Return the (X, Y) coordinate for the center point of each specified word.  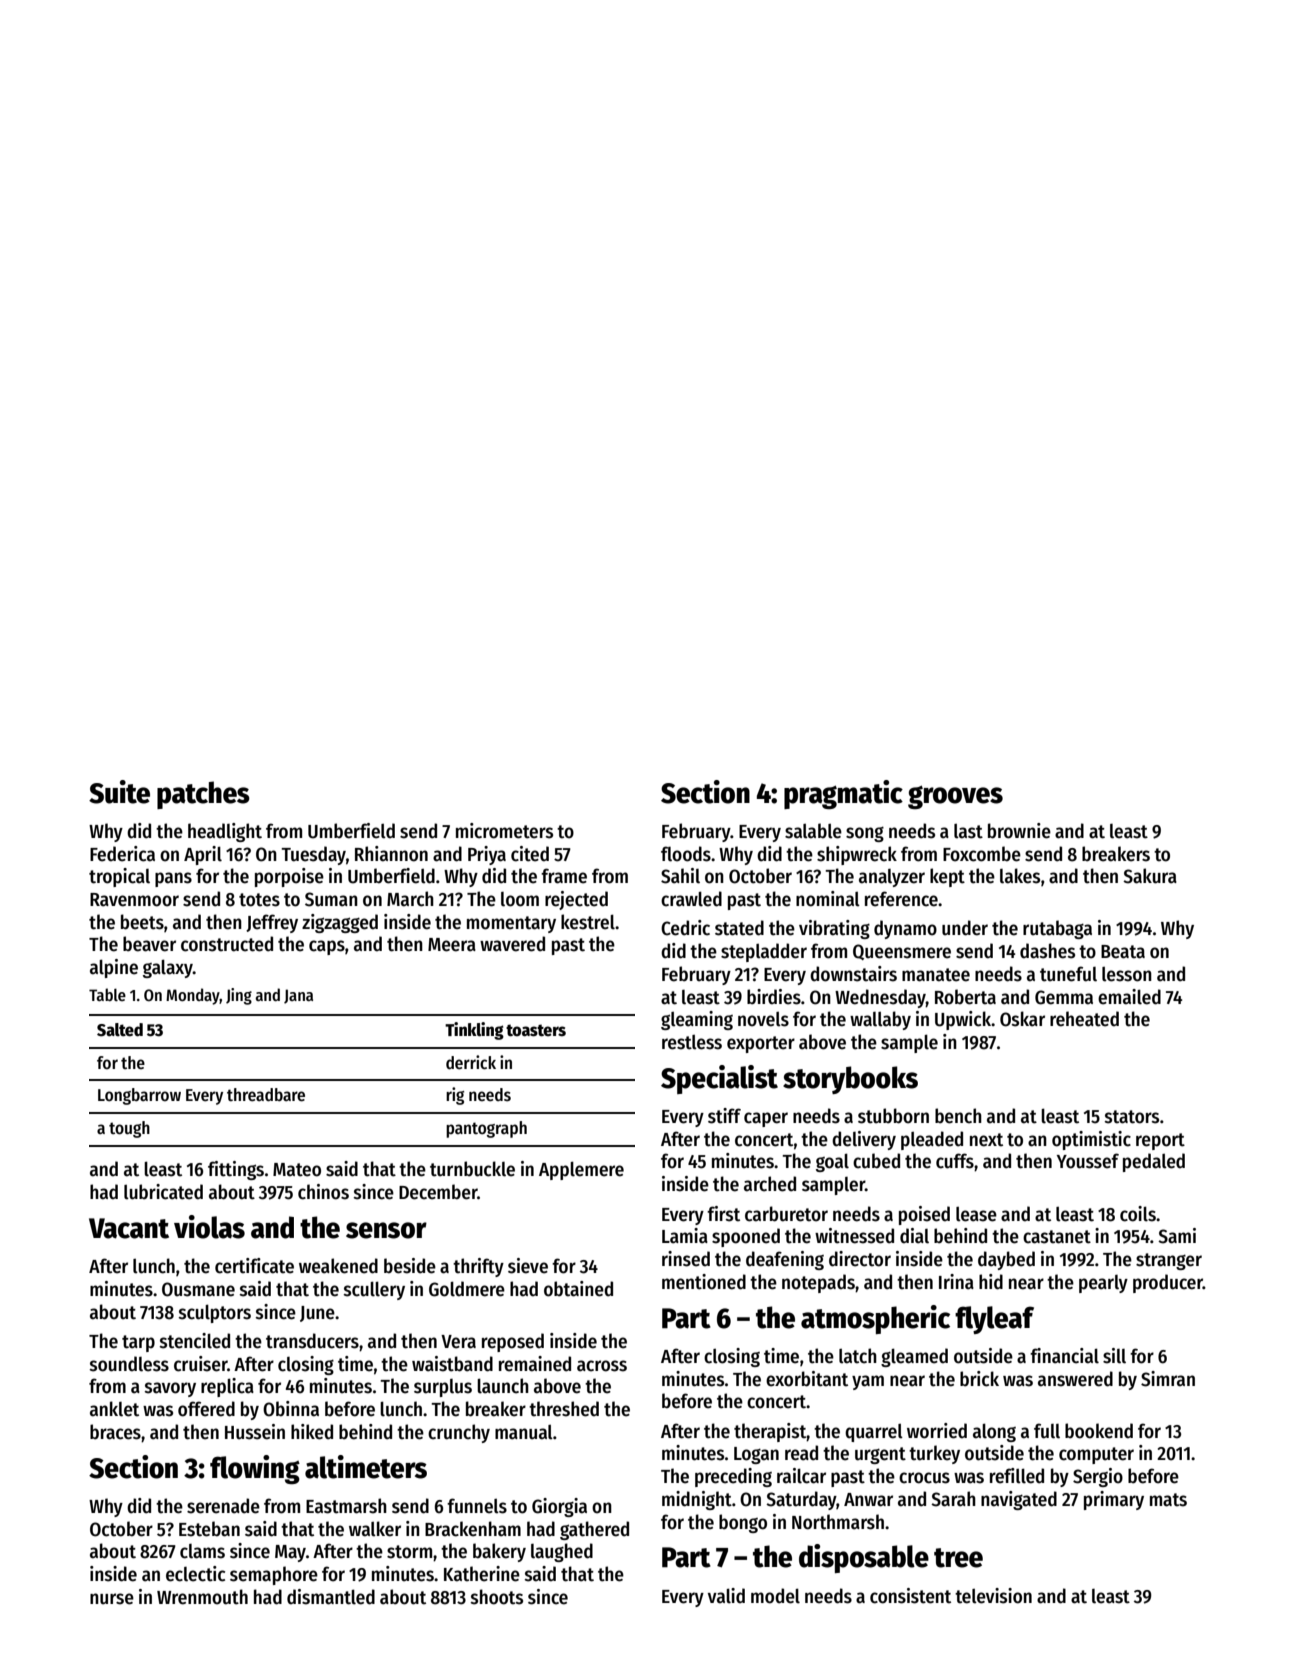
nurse (112, 1599)
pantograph (486, 1129)
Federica (122, 854)
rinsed (686, 1259)
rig (455, 1096)
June (317, 1314)
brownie (1019, 831)
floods (686, 854)
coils (1138, 1214)
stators (1131, 1117)
